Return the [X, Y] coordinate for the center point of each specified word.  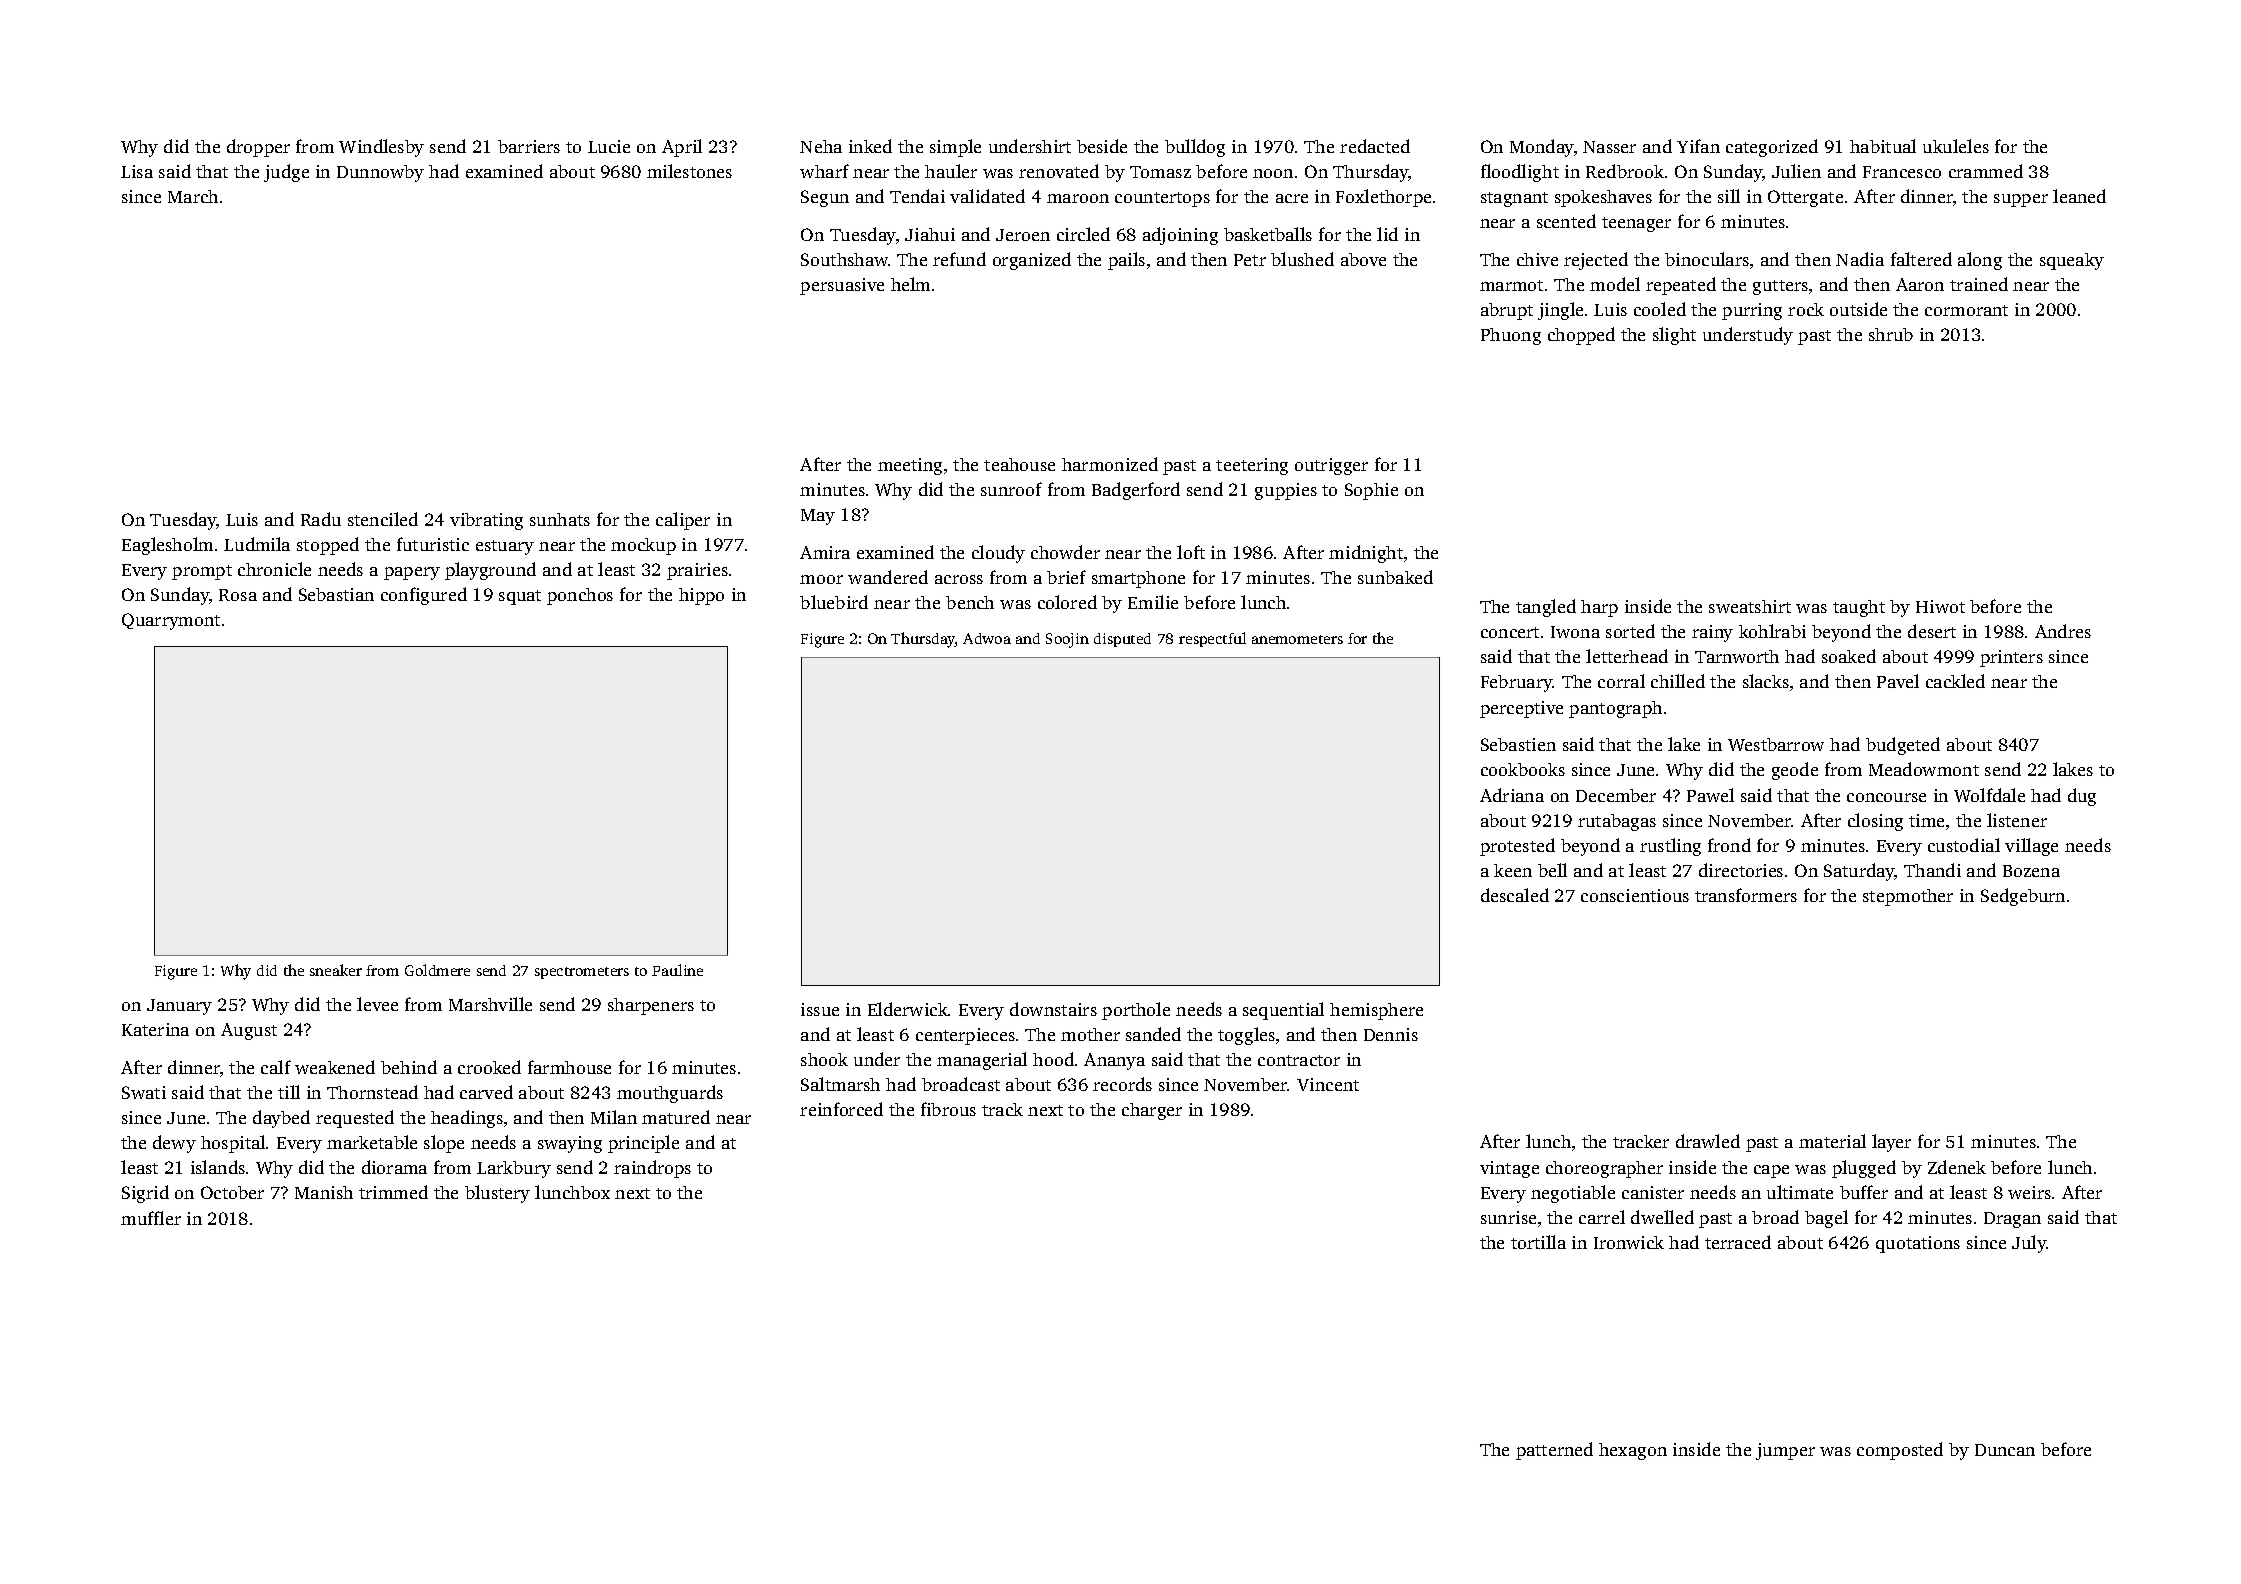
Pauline [677, 970]
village [2031, 847]
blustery [497, 1194]
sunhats [560, 519]
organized [1032, 261]
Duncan [2005, 1450]
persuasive [842, 286]
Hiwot [1940, 606]
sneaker [336, 970]
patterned [1554, 1451]
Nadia [1860, 259]
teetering [1252, 466]
